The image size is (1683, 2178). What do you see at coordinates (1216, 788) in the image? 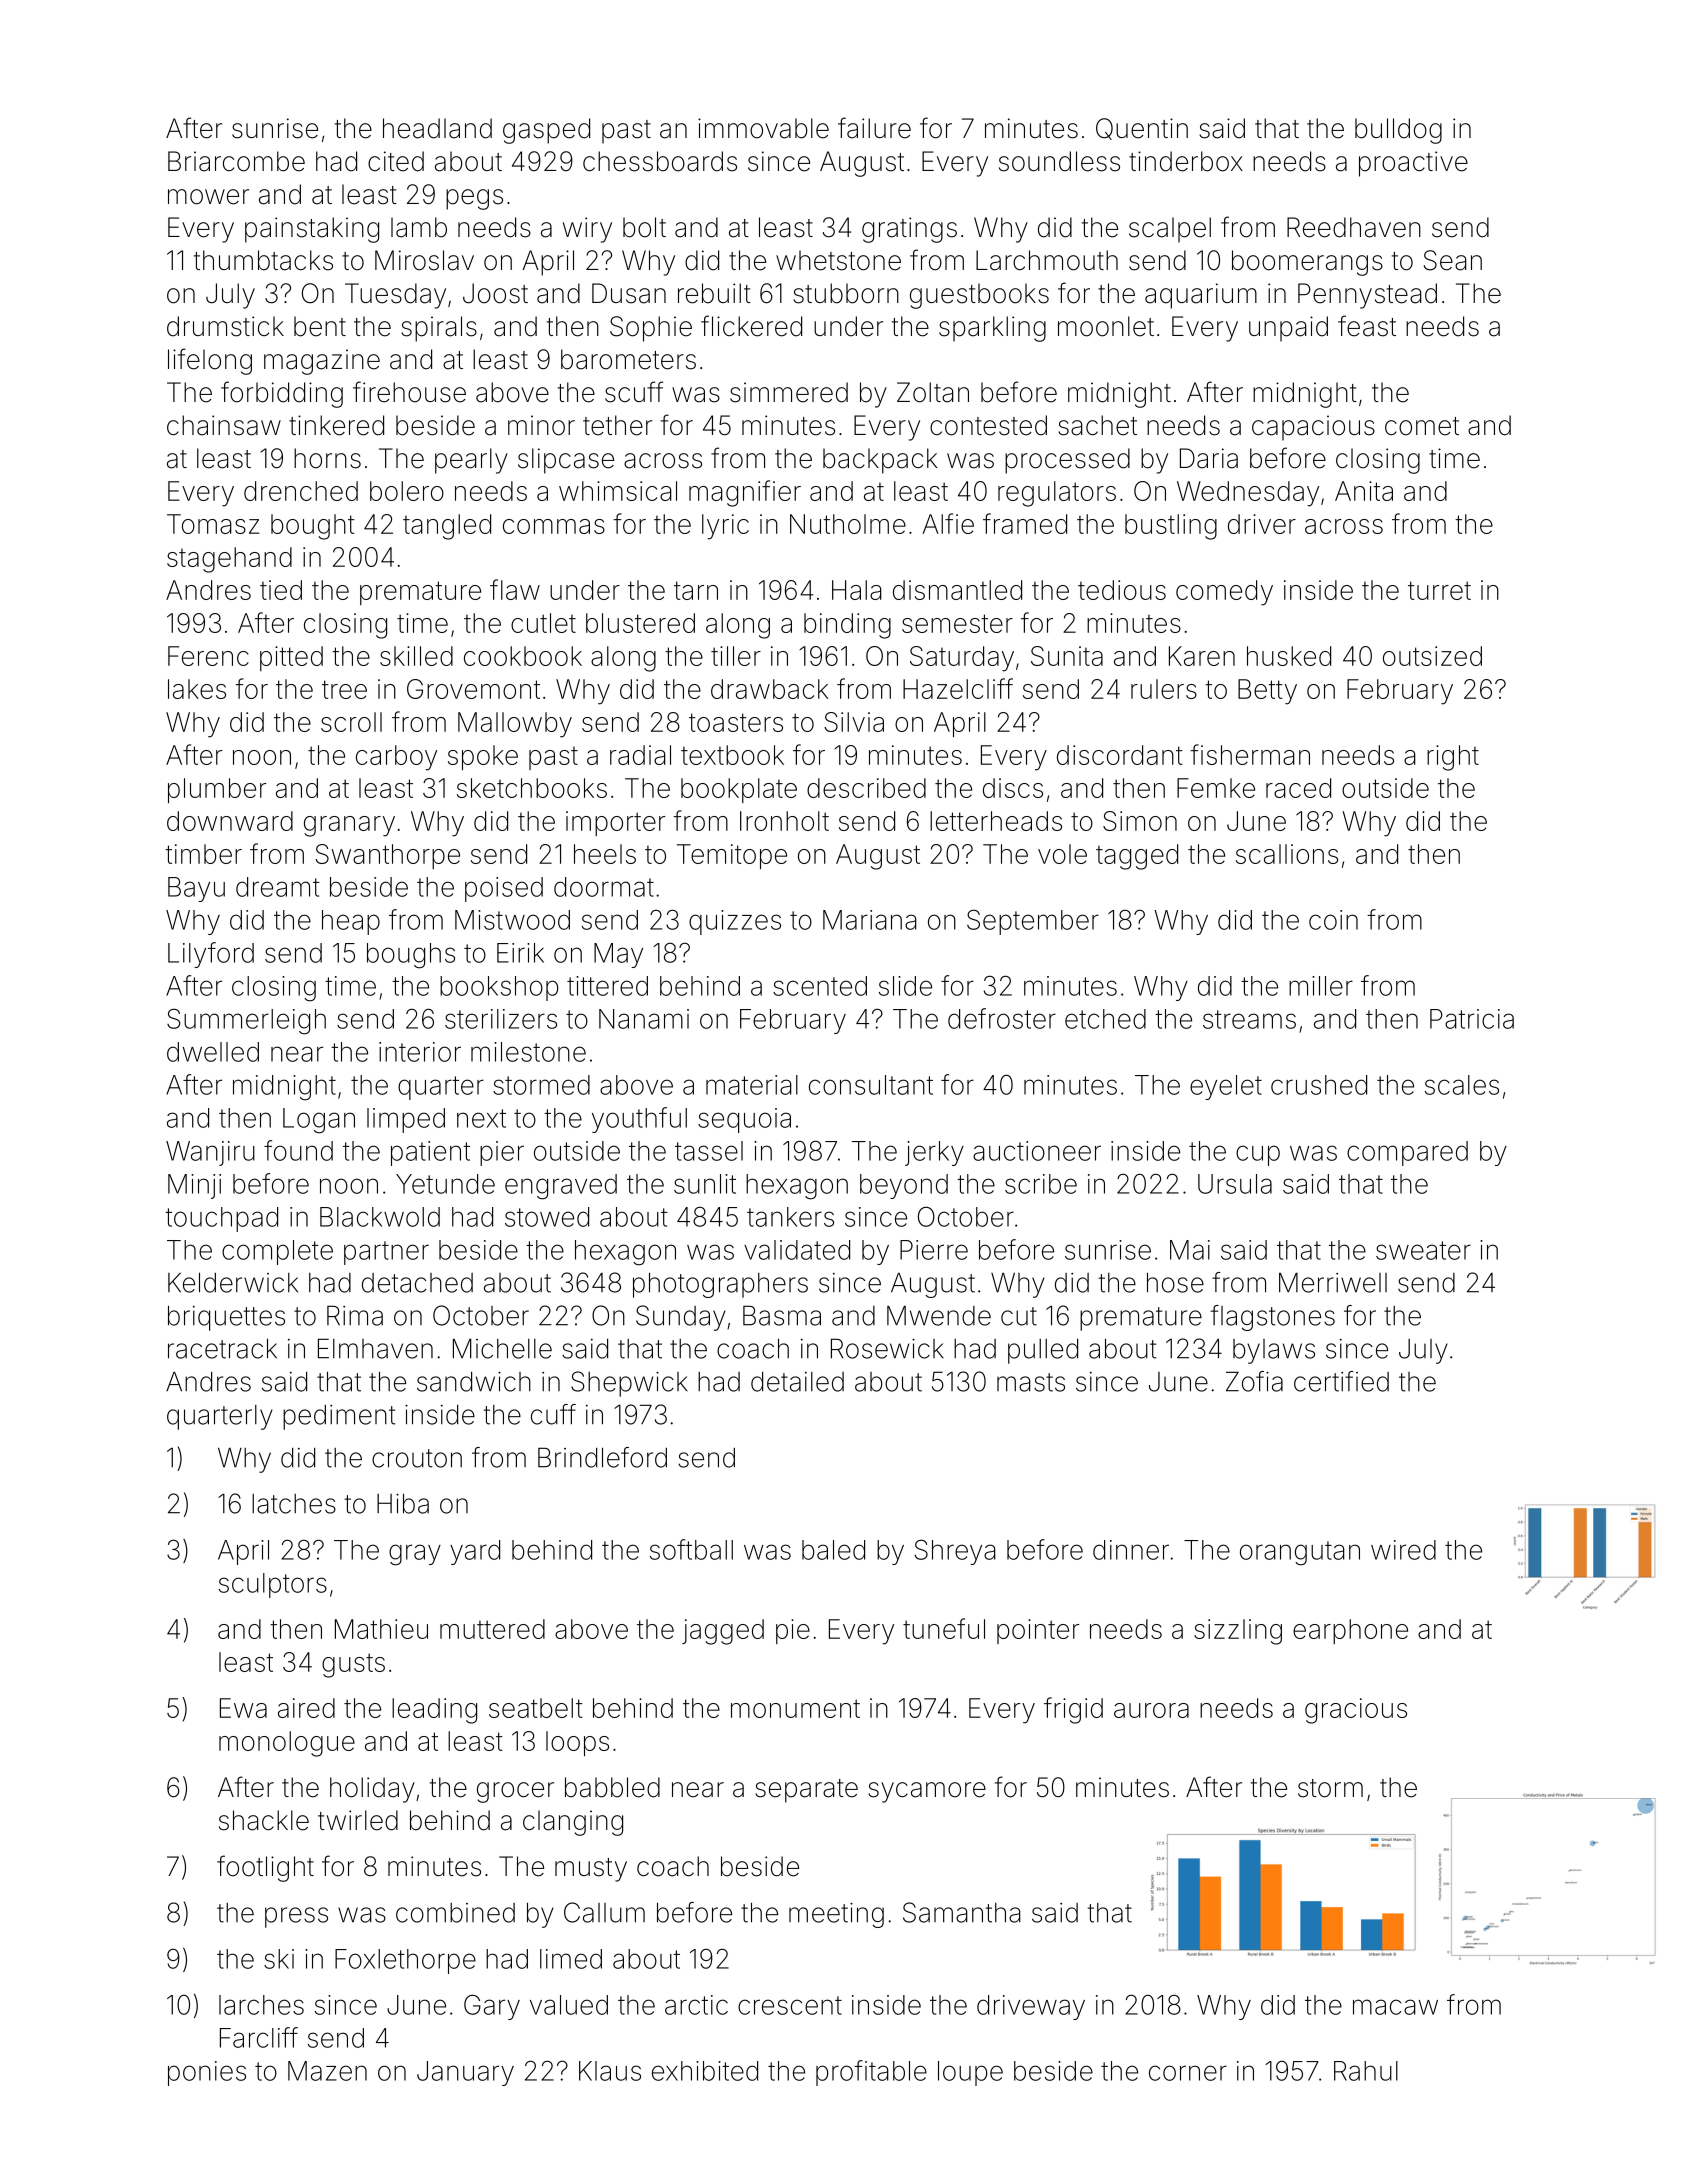
I see `Femke` at bounding box center [1216, 788].
